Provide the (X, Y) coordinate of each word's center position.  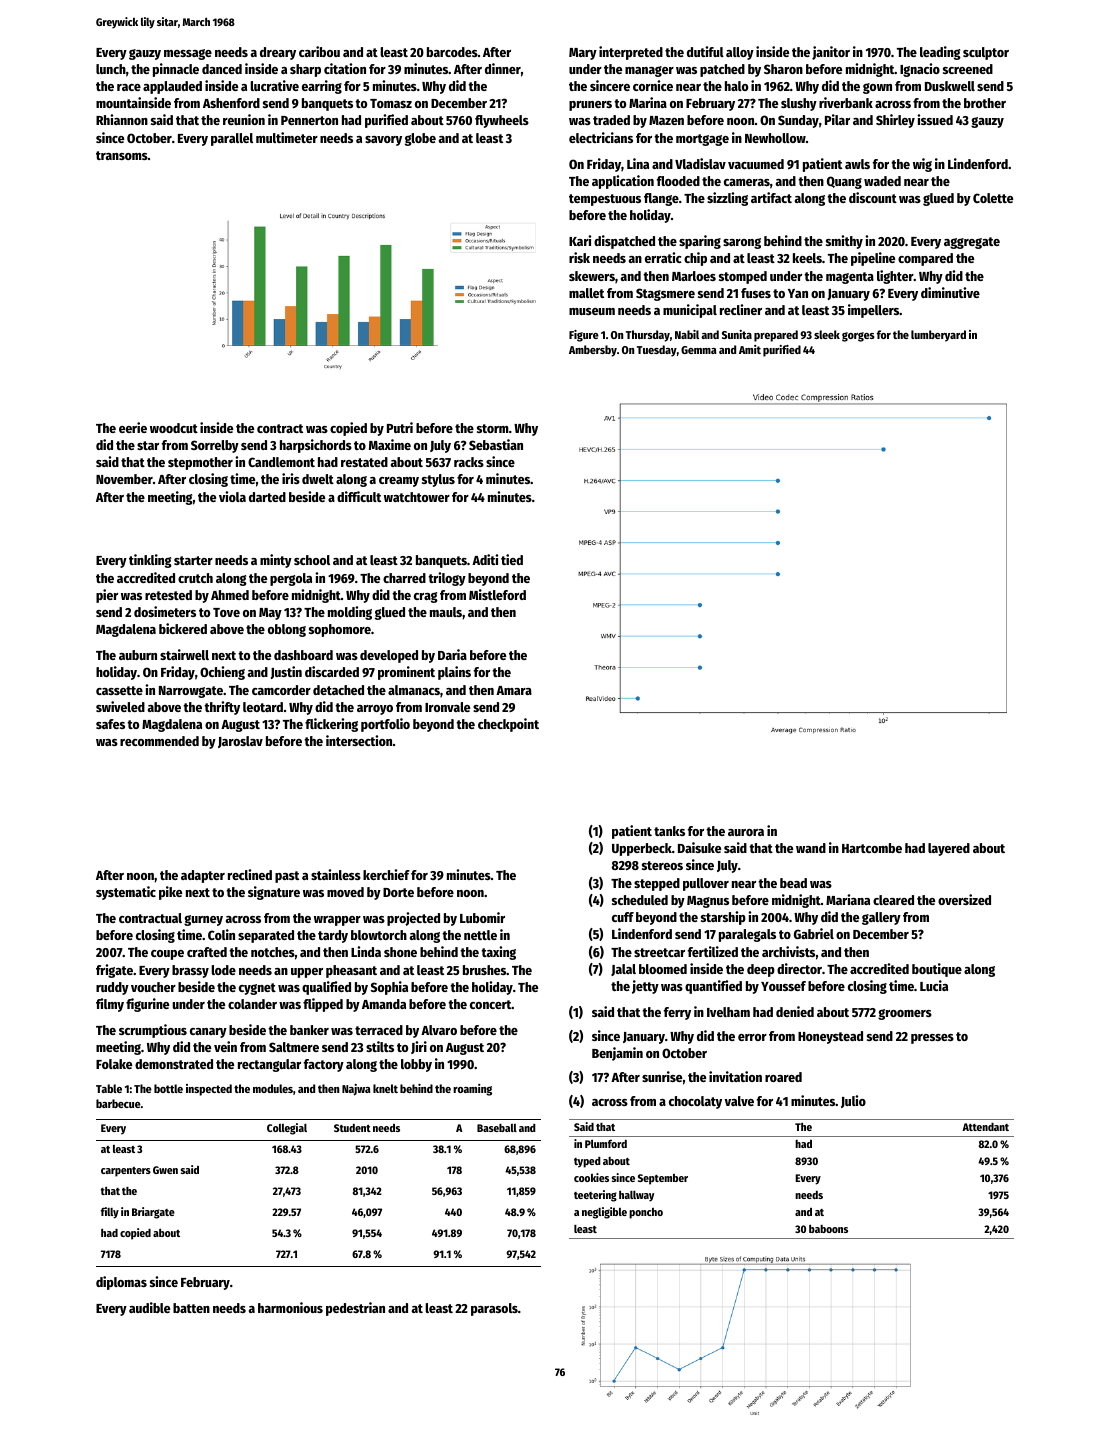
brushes (484, 970)
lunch (111, 69)
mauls (446, 612)
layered (949, 849)
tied (512, 559)
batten (191, 1308)
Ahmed (230, 595)
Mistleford (497, 594)
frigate (114, 971)
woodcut (174, 428)
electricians (601, 137)
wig (922, 165)
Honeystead (830, 1037)
